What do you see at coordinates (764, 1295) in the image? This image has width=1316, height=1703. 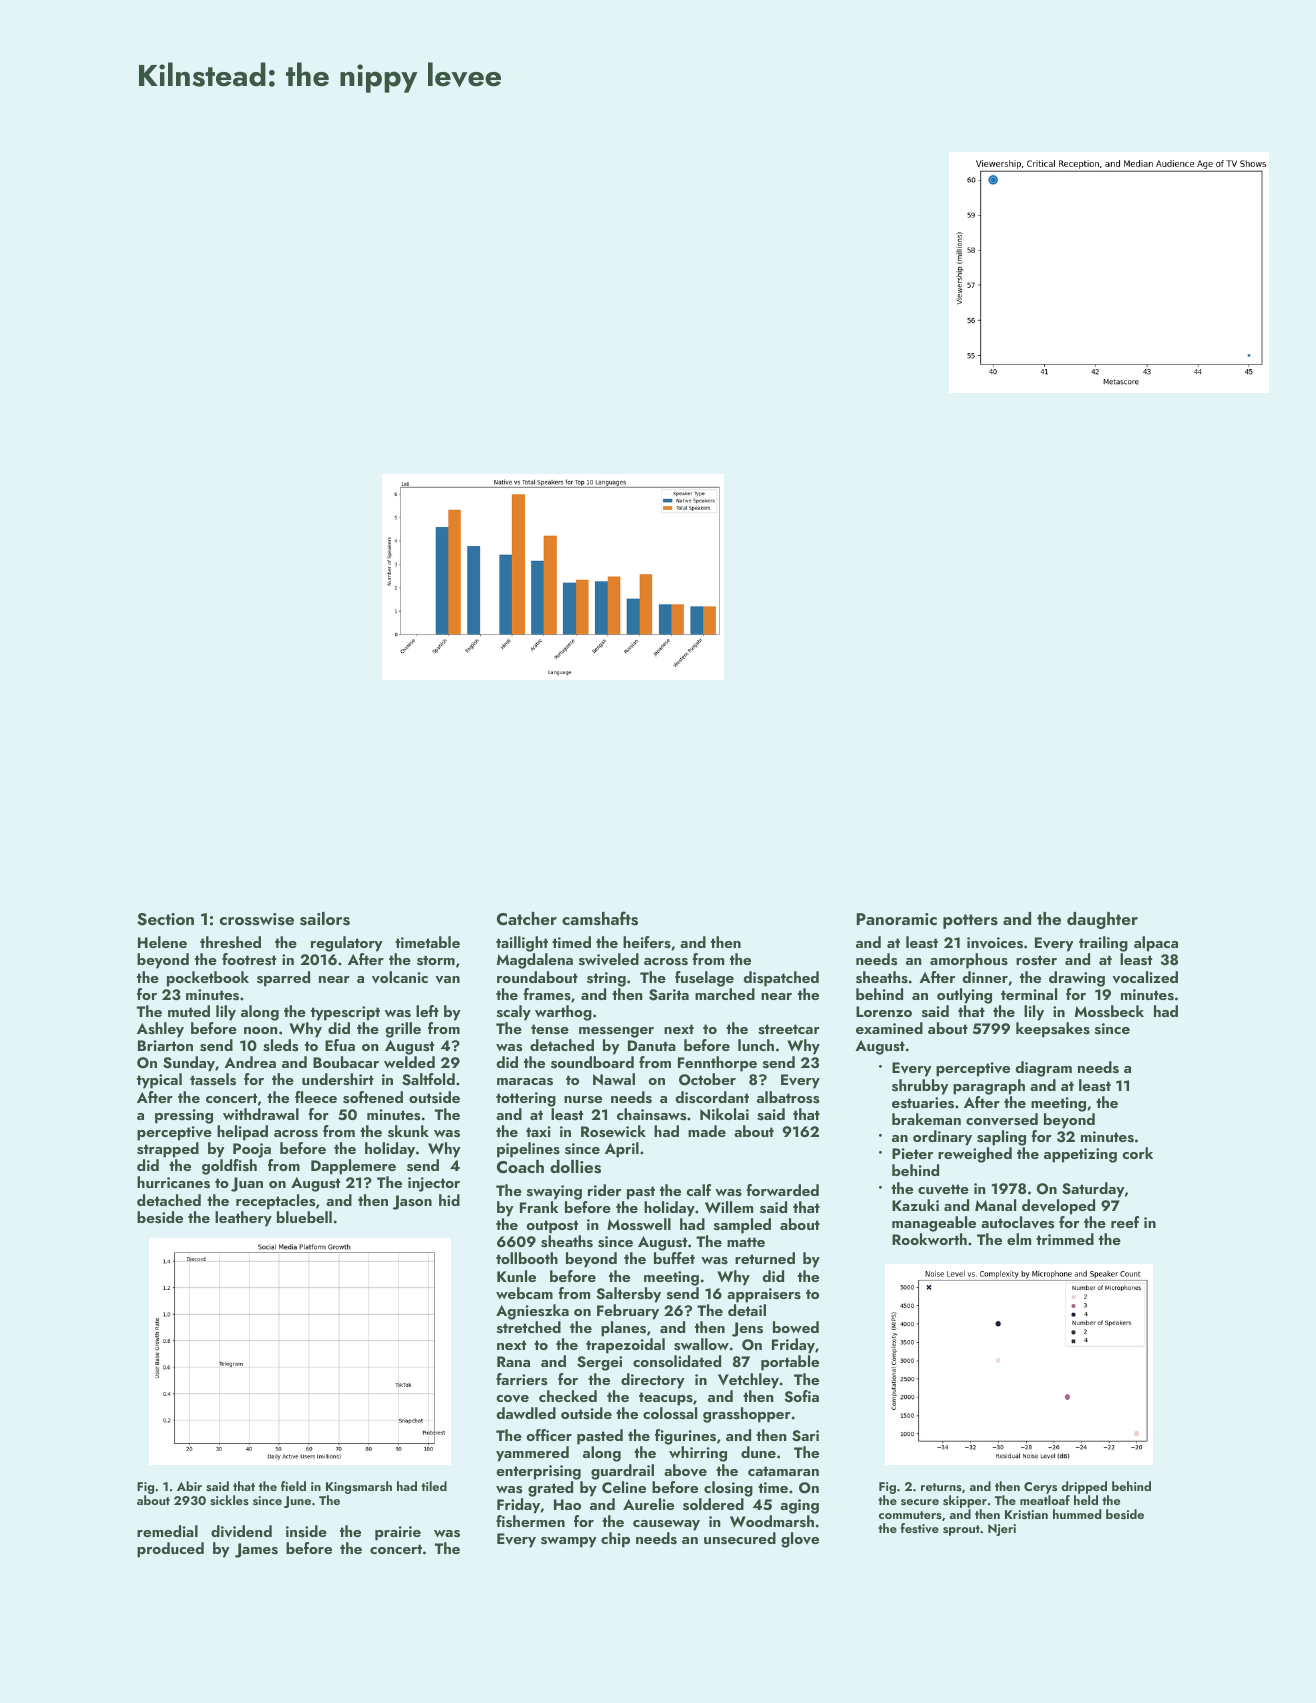 I see `appraisers` at bounding box center [764, 1295].
